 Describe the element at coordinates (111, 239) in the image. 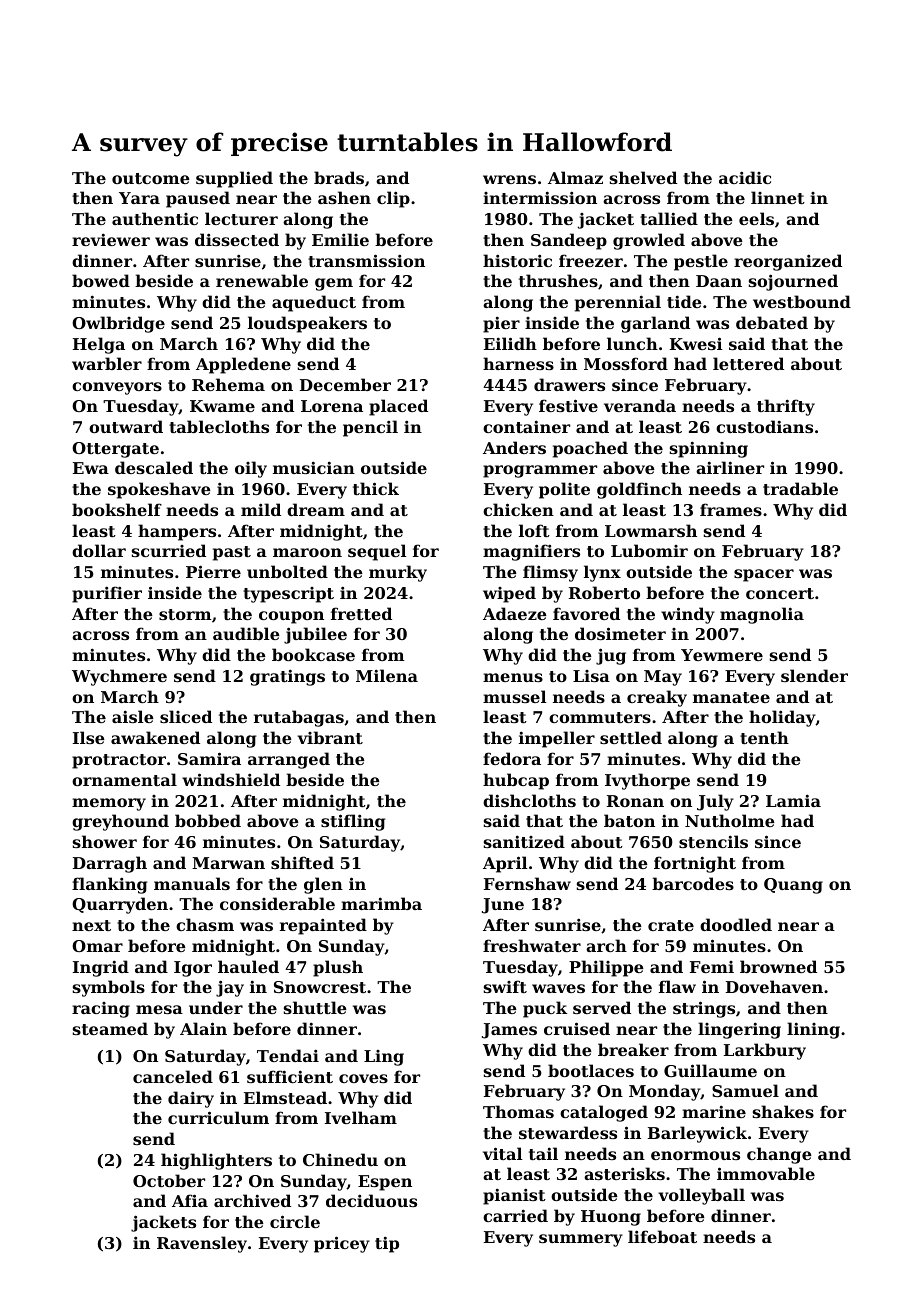

I see `reviewer` at that location.
